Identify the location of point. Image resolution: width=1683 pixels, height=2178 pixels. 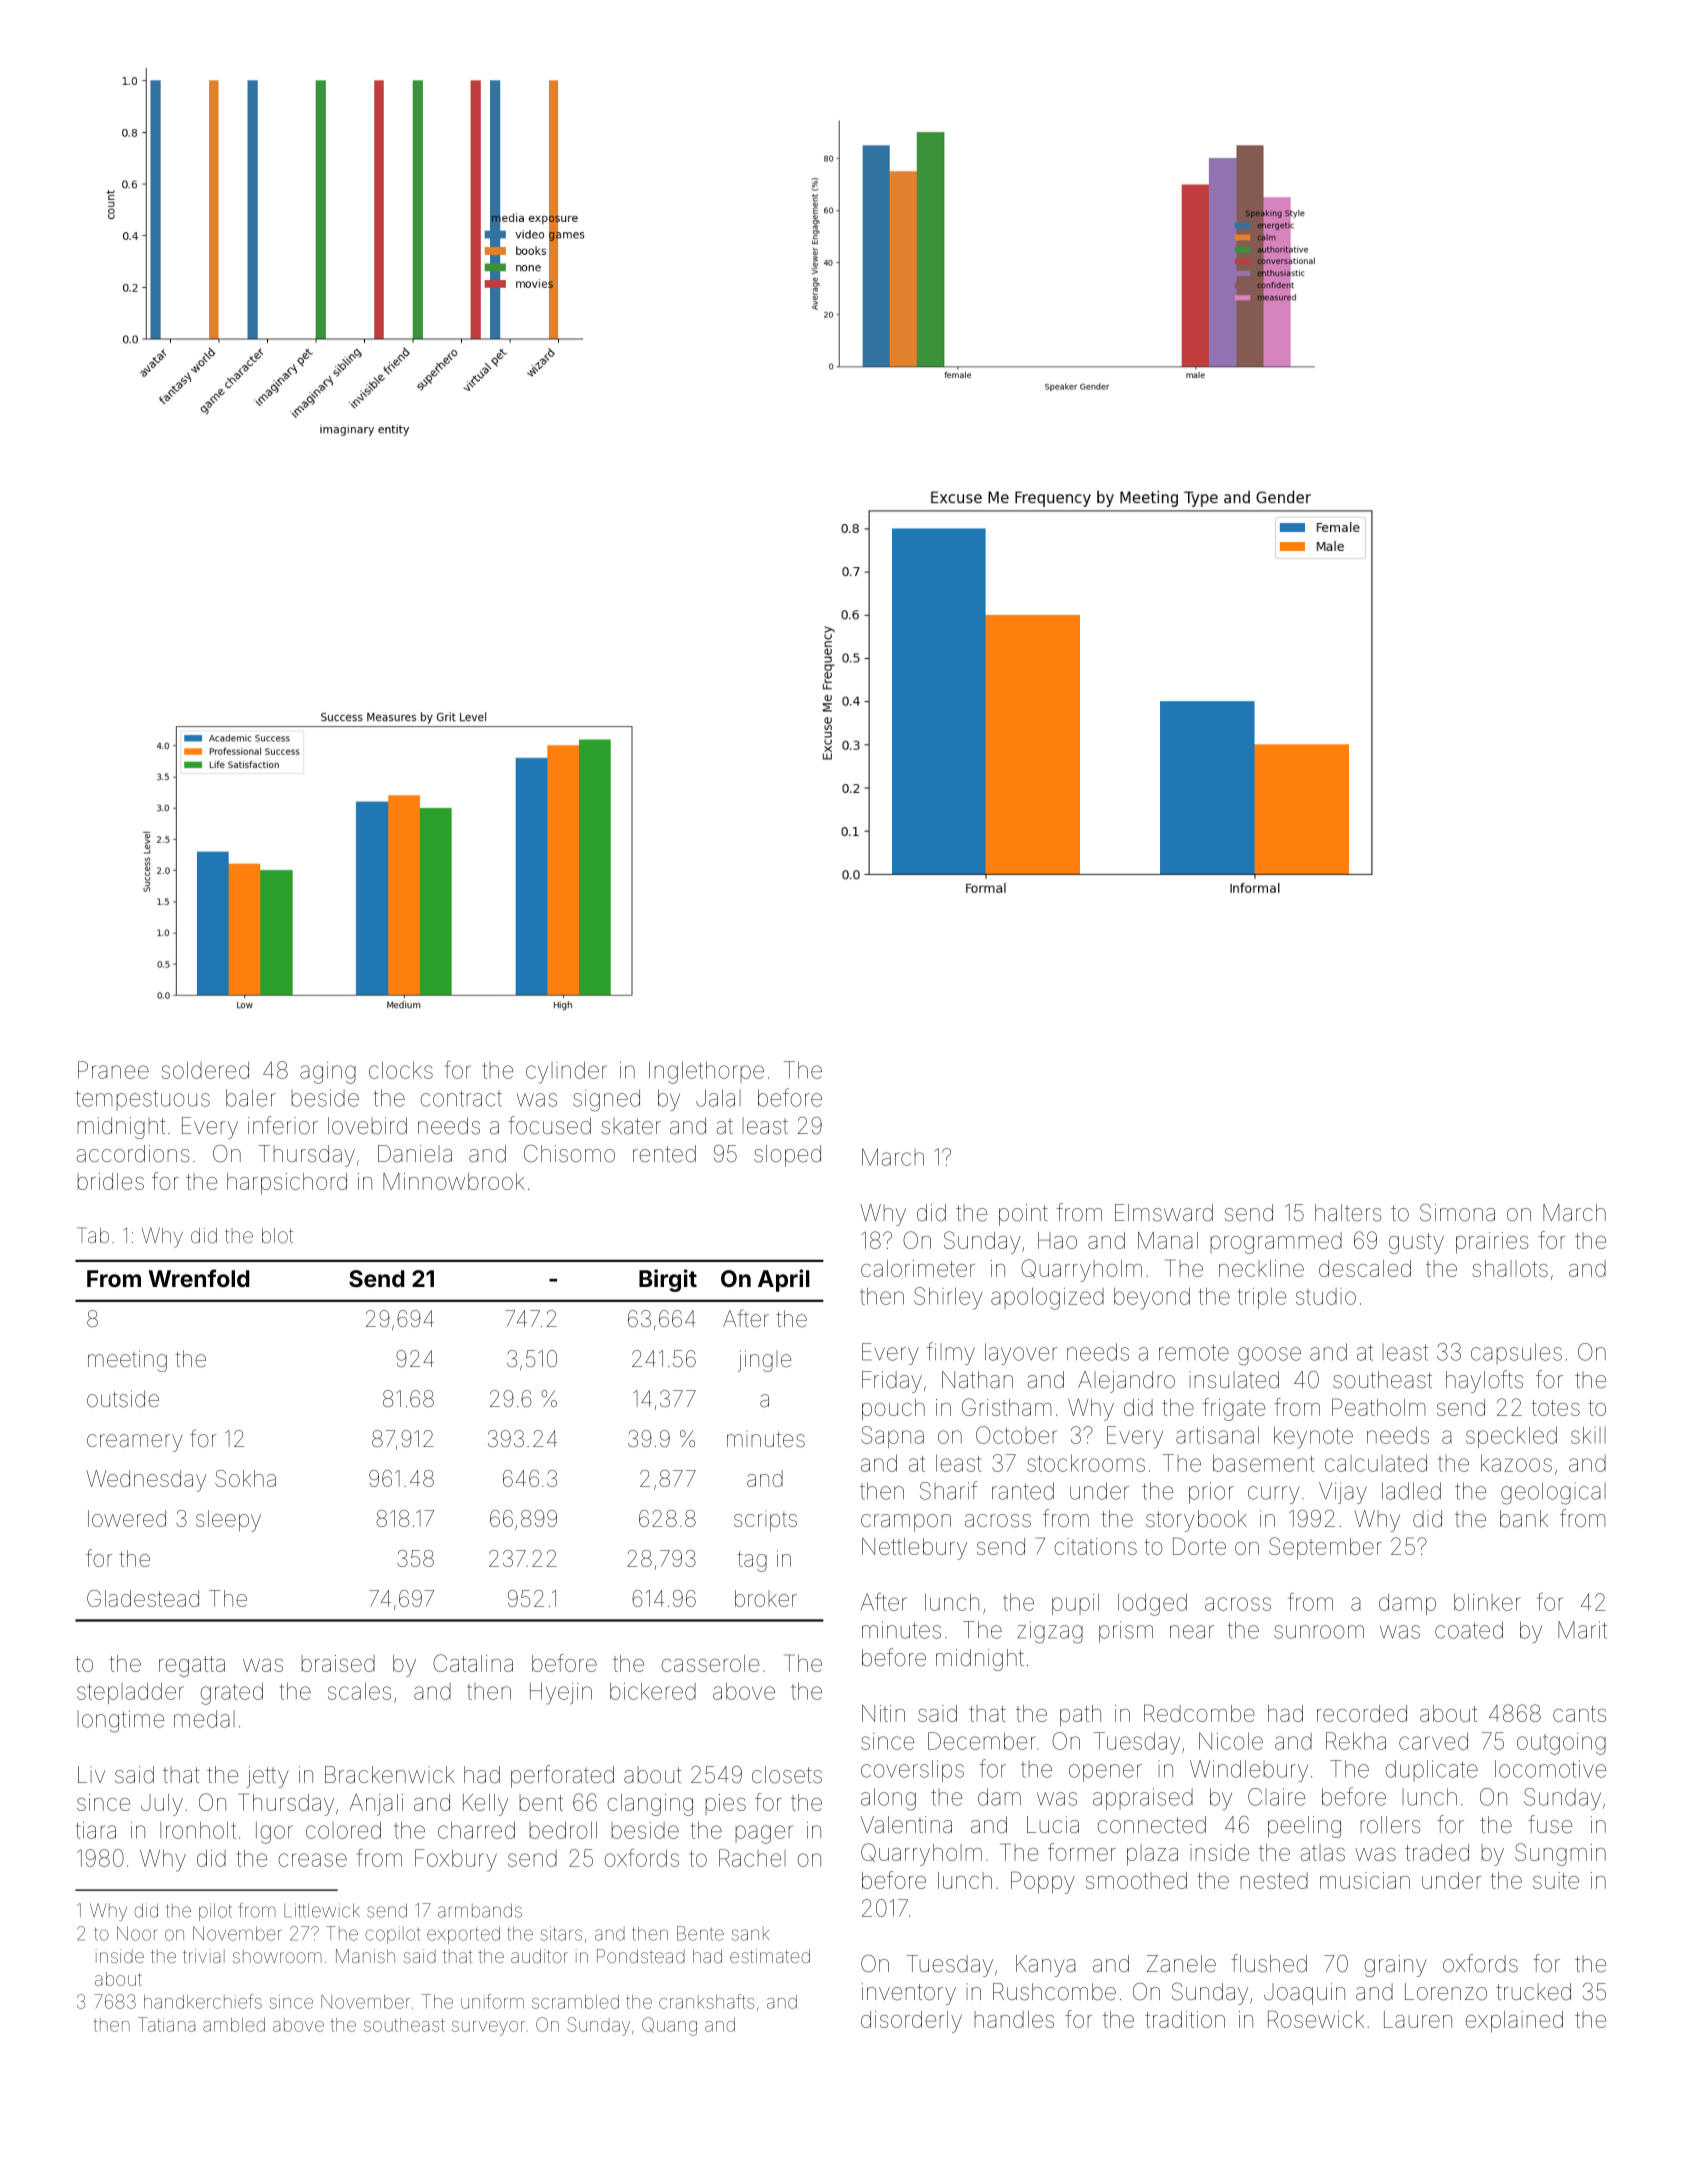
(1023, 1215).
